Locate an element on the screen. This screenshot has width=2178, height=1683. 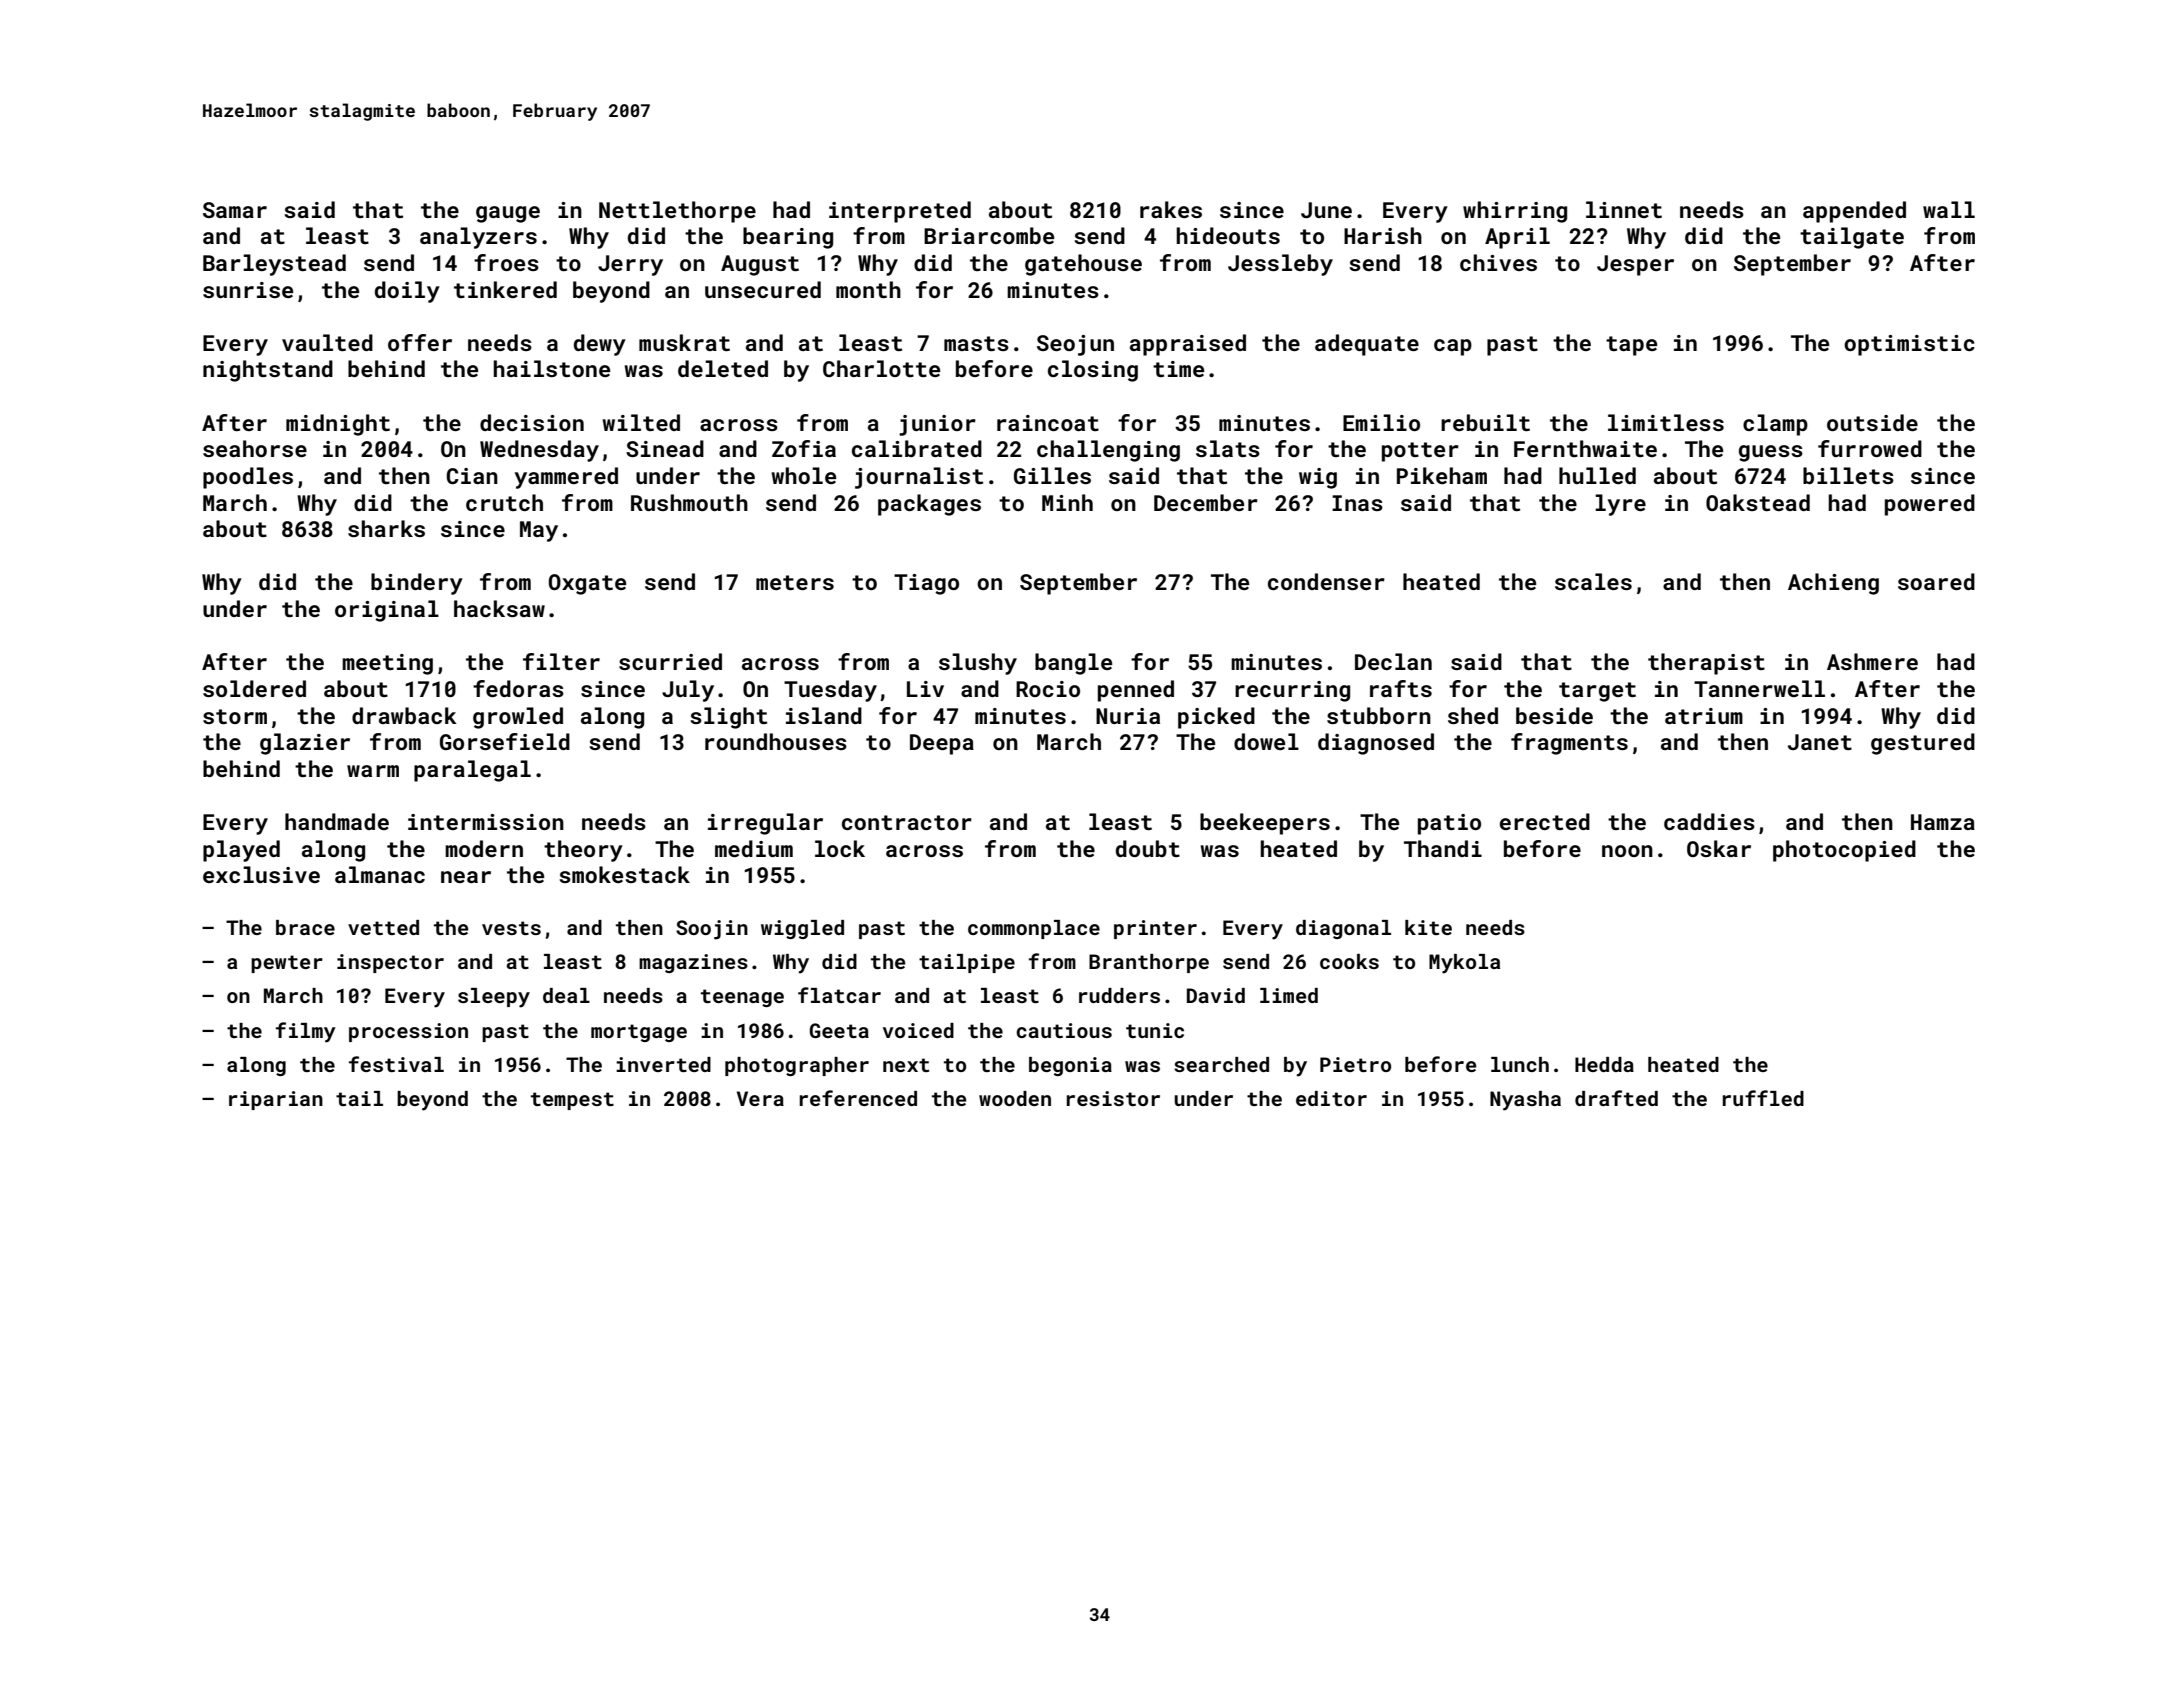
limitless is located at coordinates (1666, 422).
